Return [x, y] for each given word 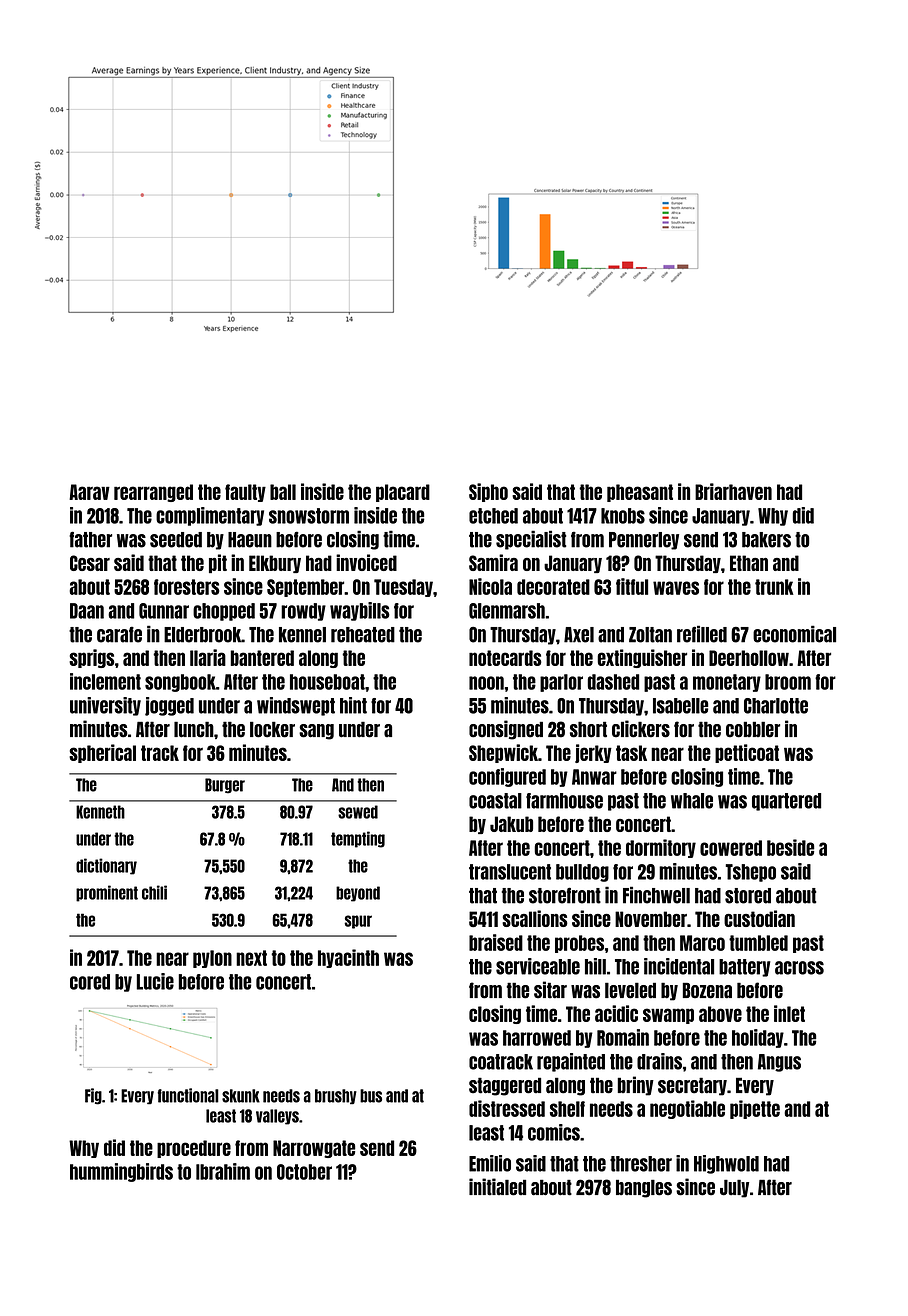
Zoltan [650, 635]
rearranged [153, 493]
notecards [505, 658]
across [799, 968]
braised [496, 942]
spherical [102, 753]
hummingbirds [121, 1172]
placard [403, 493]
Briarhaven [733, 491]
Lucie [155, 981]
